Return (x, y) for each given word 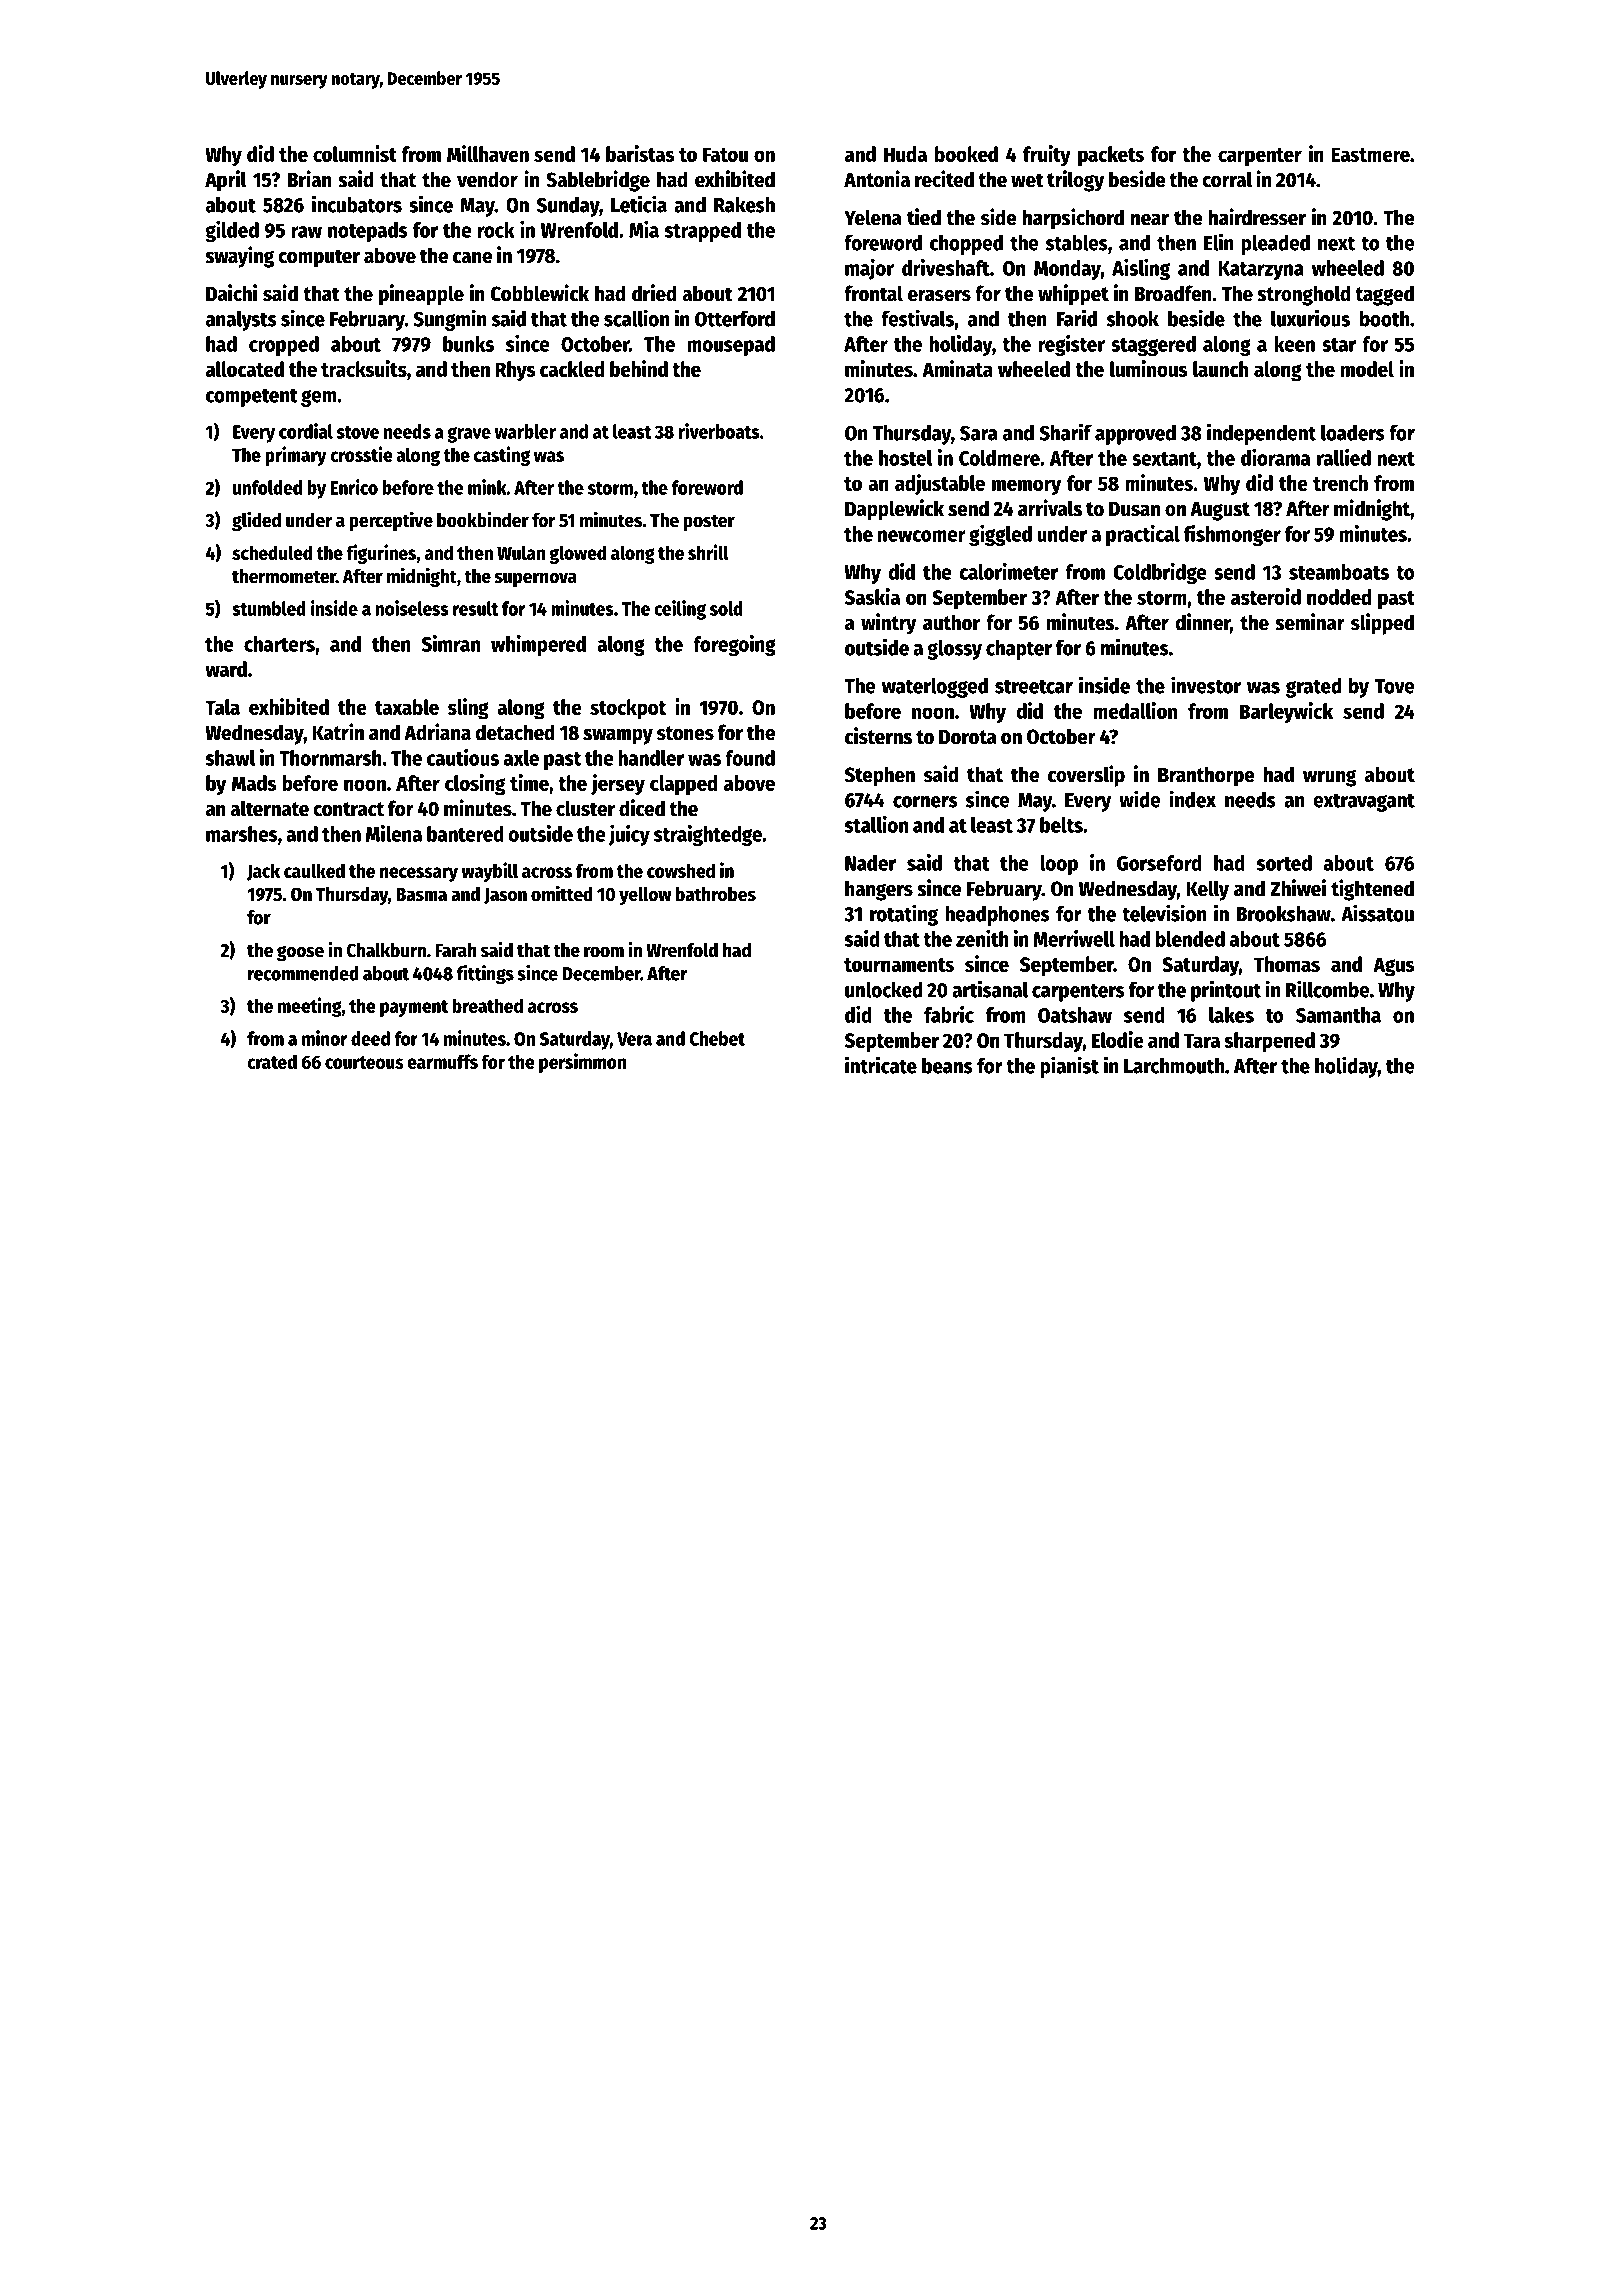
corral (1227, 179)
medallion (1135, 710)
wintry (888, 624)
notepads (367, 232)
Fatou (725, 154)
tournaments (899, 965)
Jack (263, 872)
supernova (535, 579)
